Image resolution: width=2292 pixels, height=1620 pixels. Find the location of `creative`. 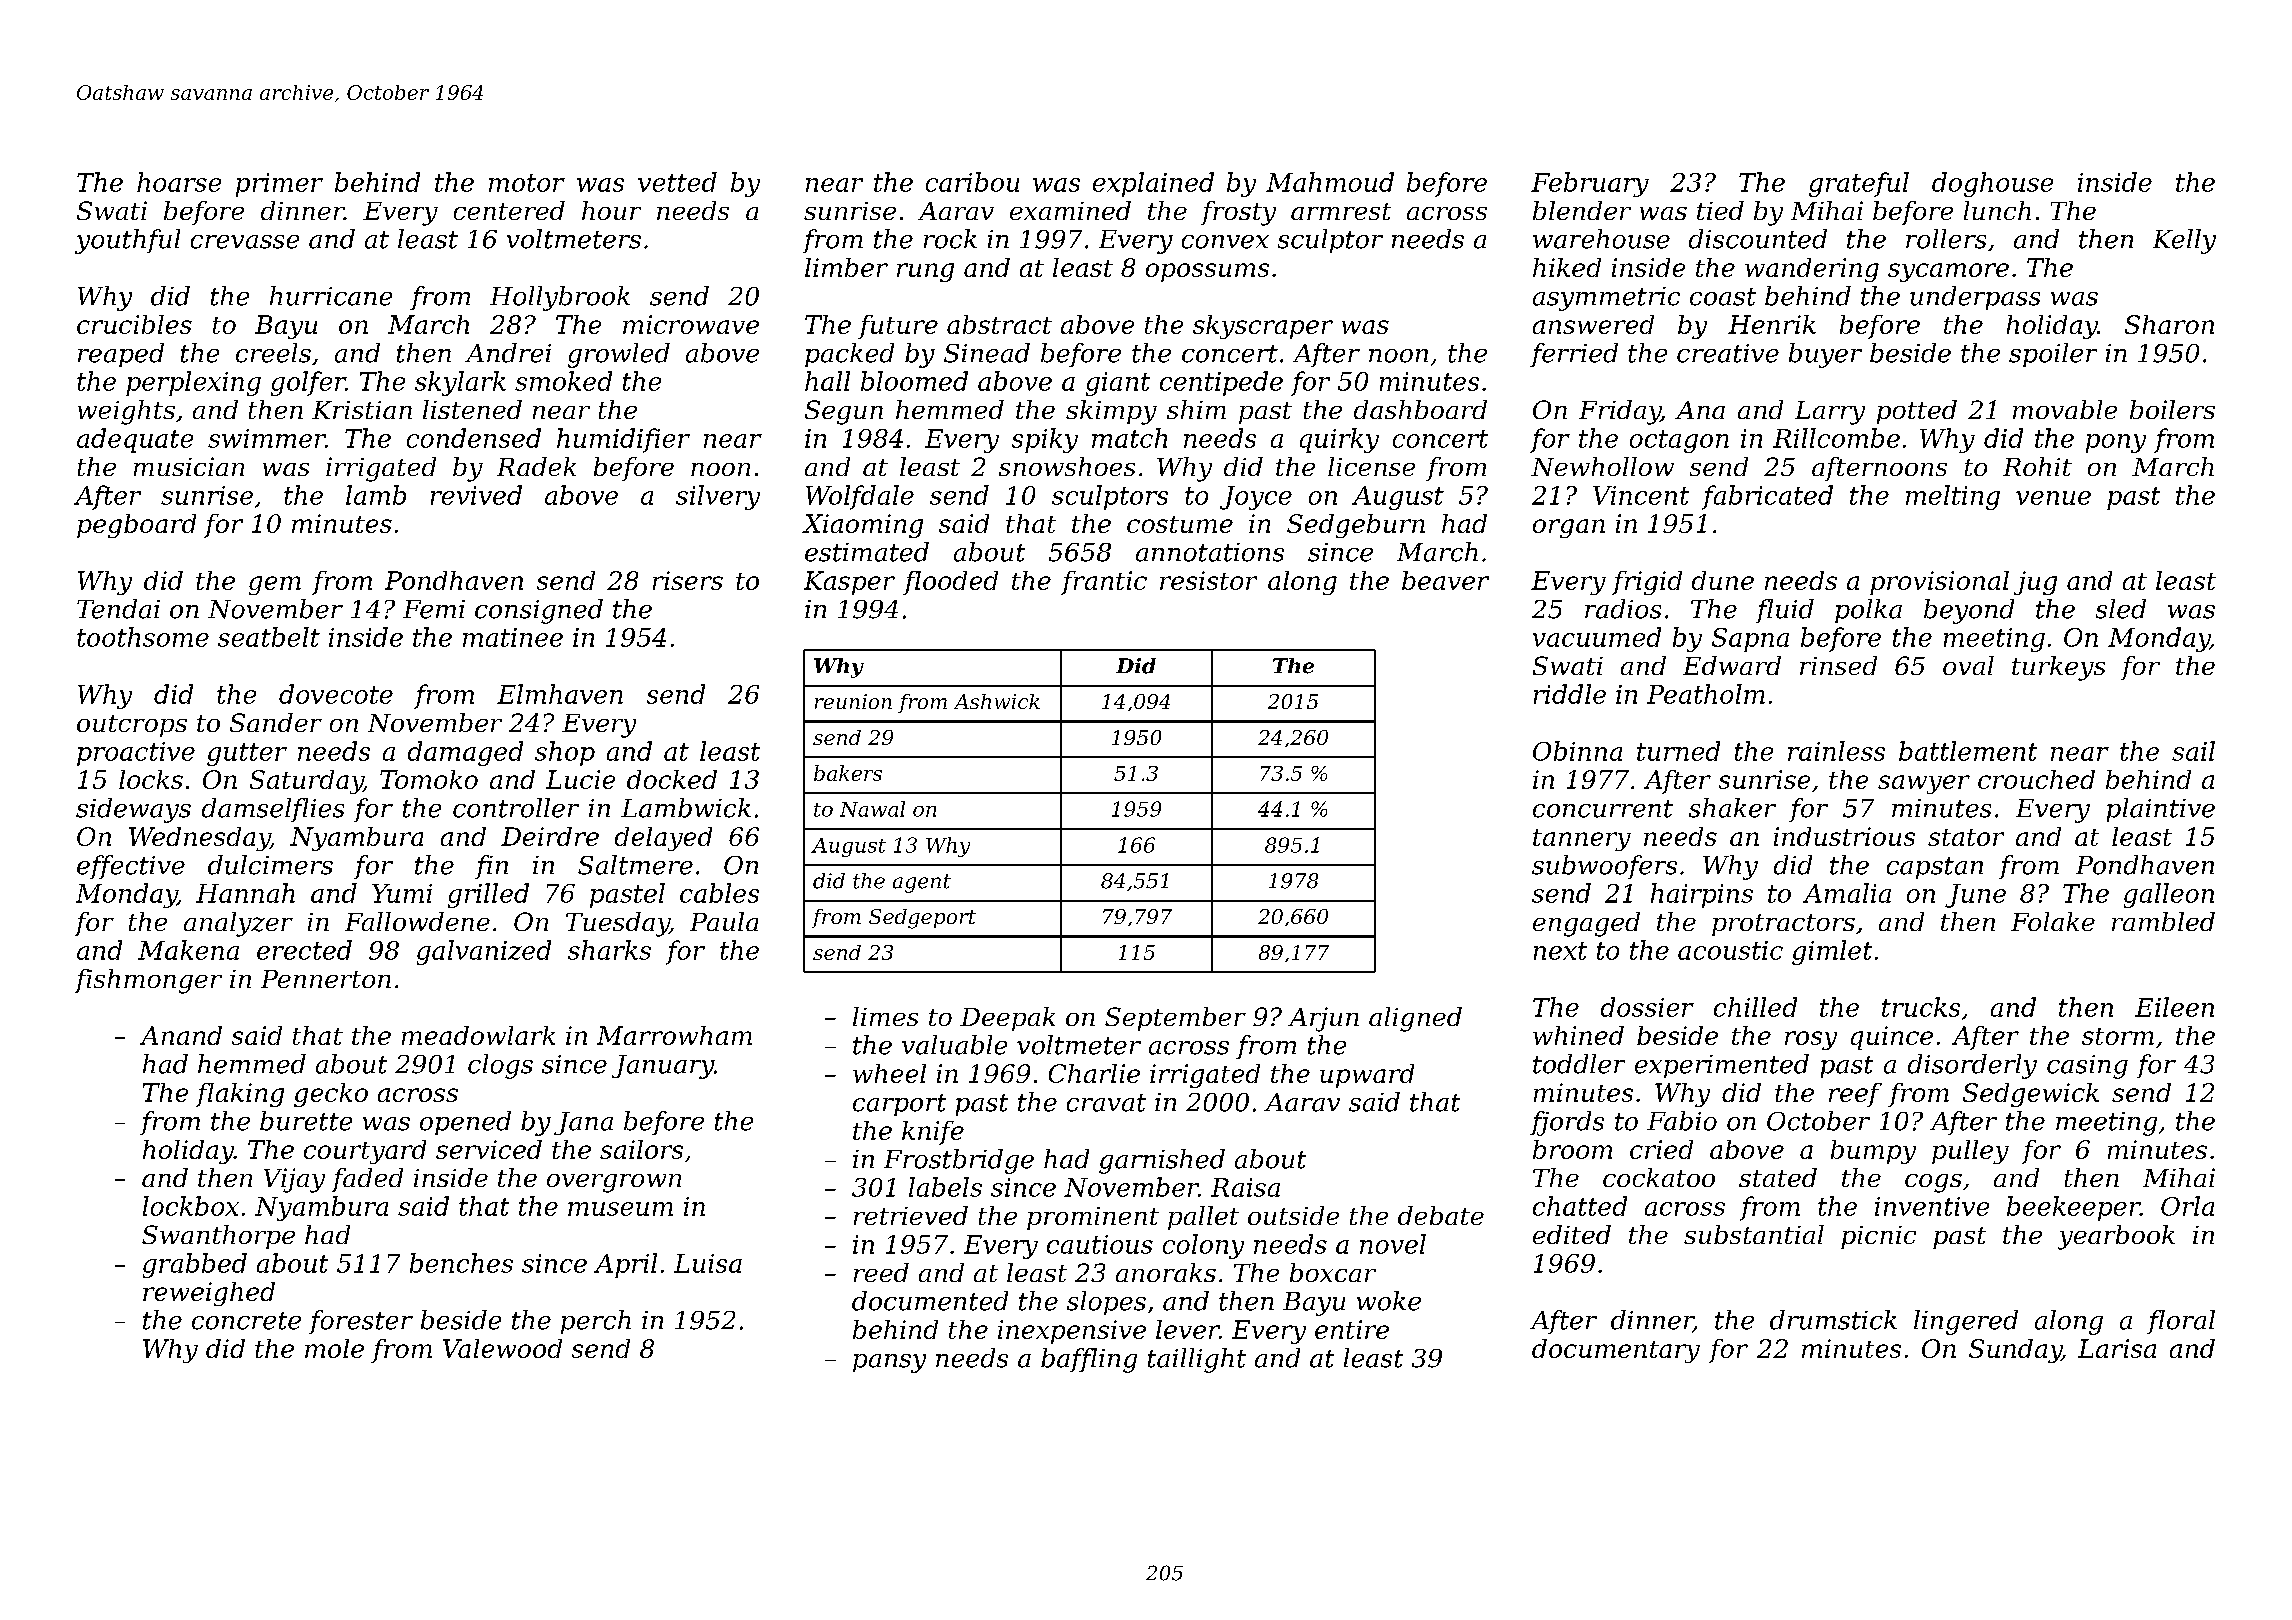

creative is located at coordinates (1728, 353).
